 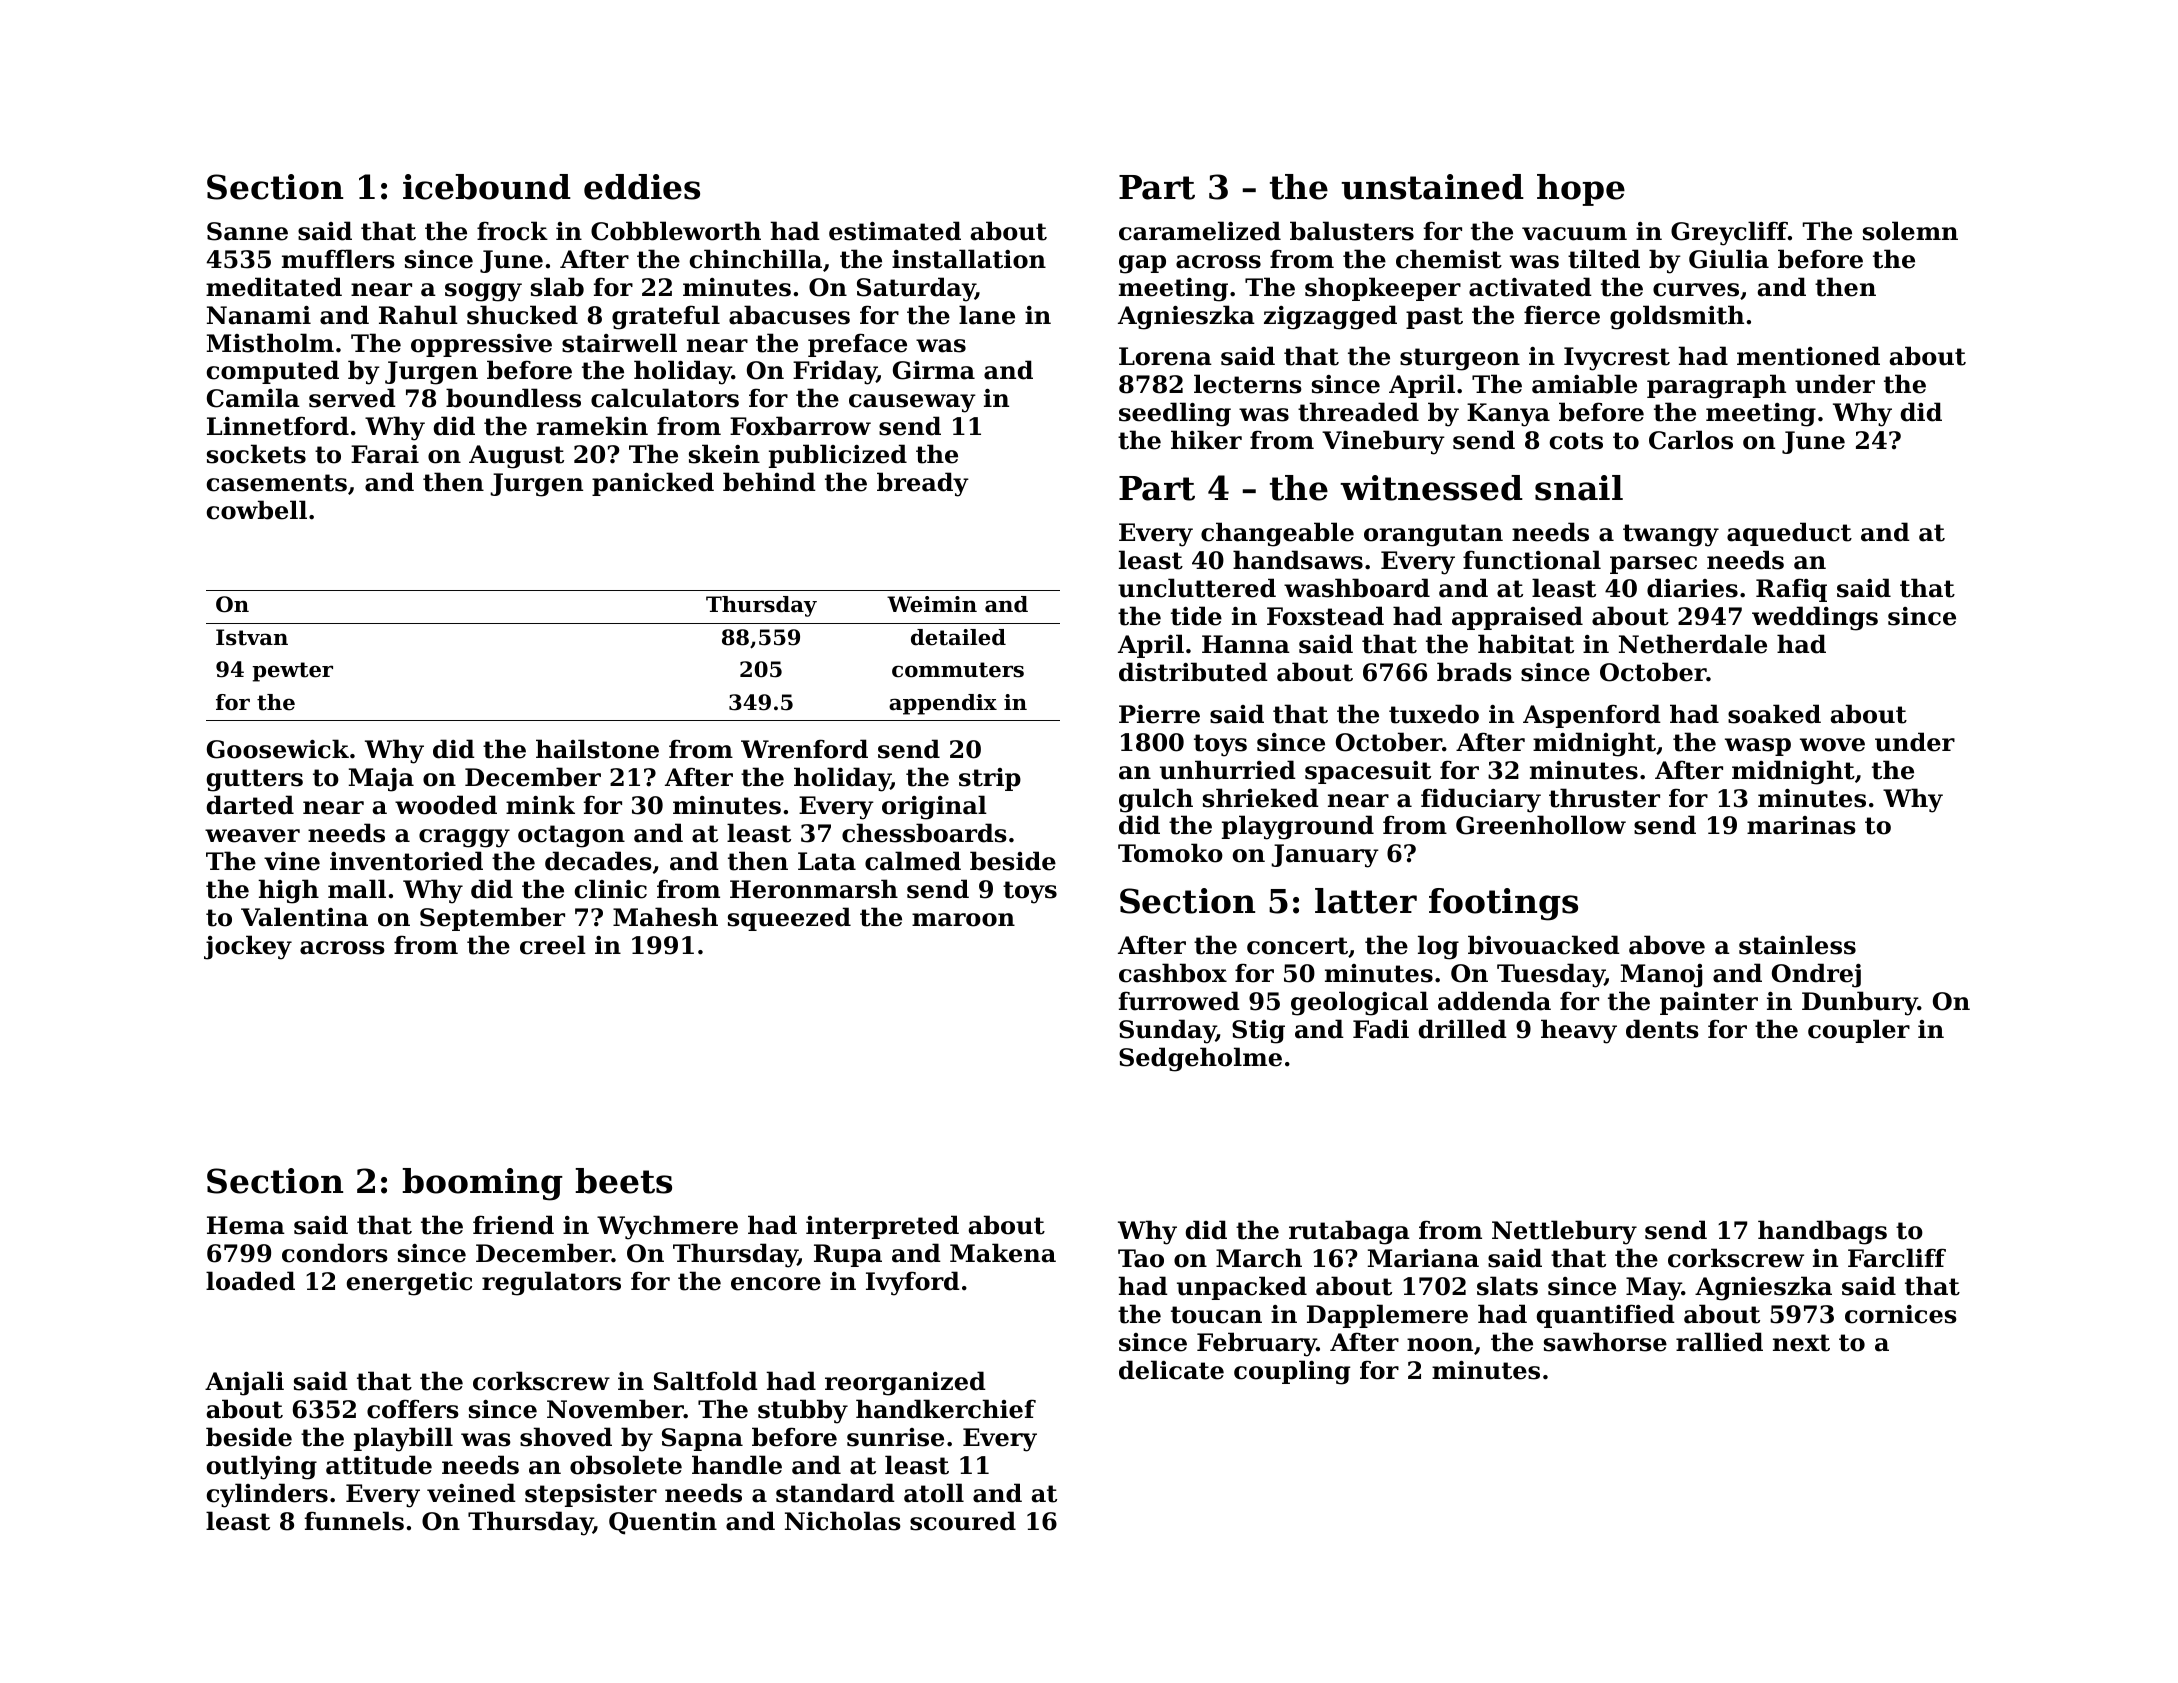 What do you see at coordinates (1170, 853) in the image?
I see `Tomoko` at bounding box center [1170, 853].
